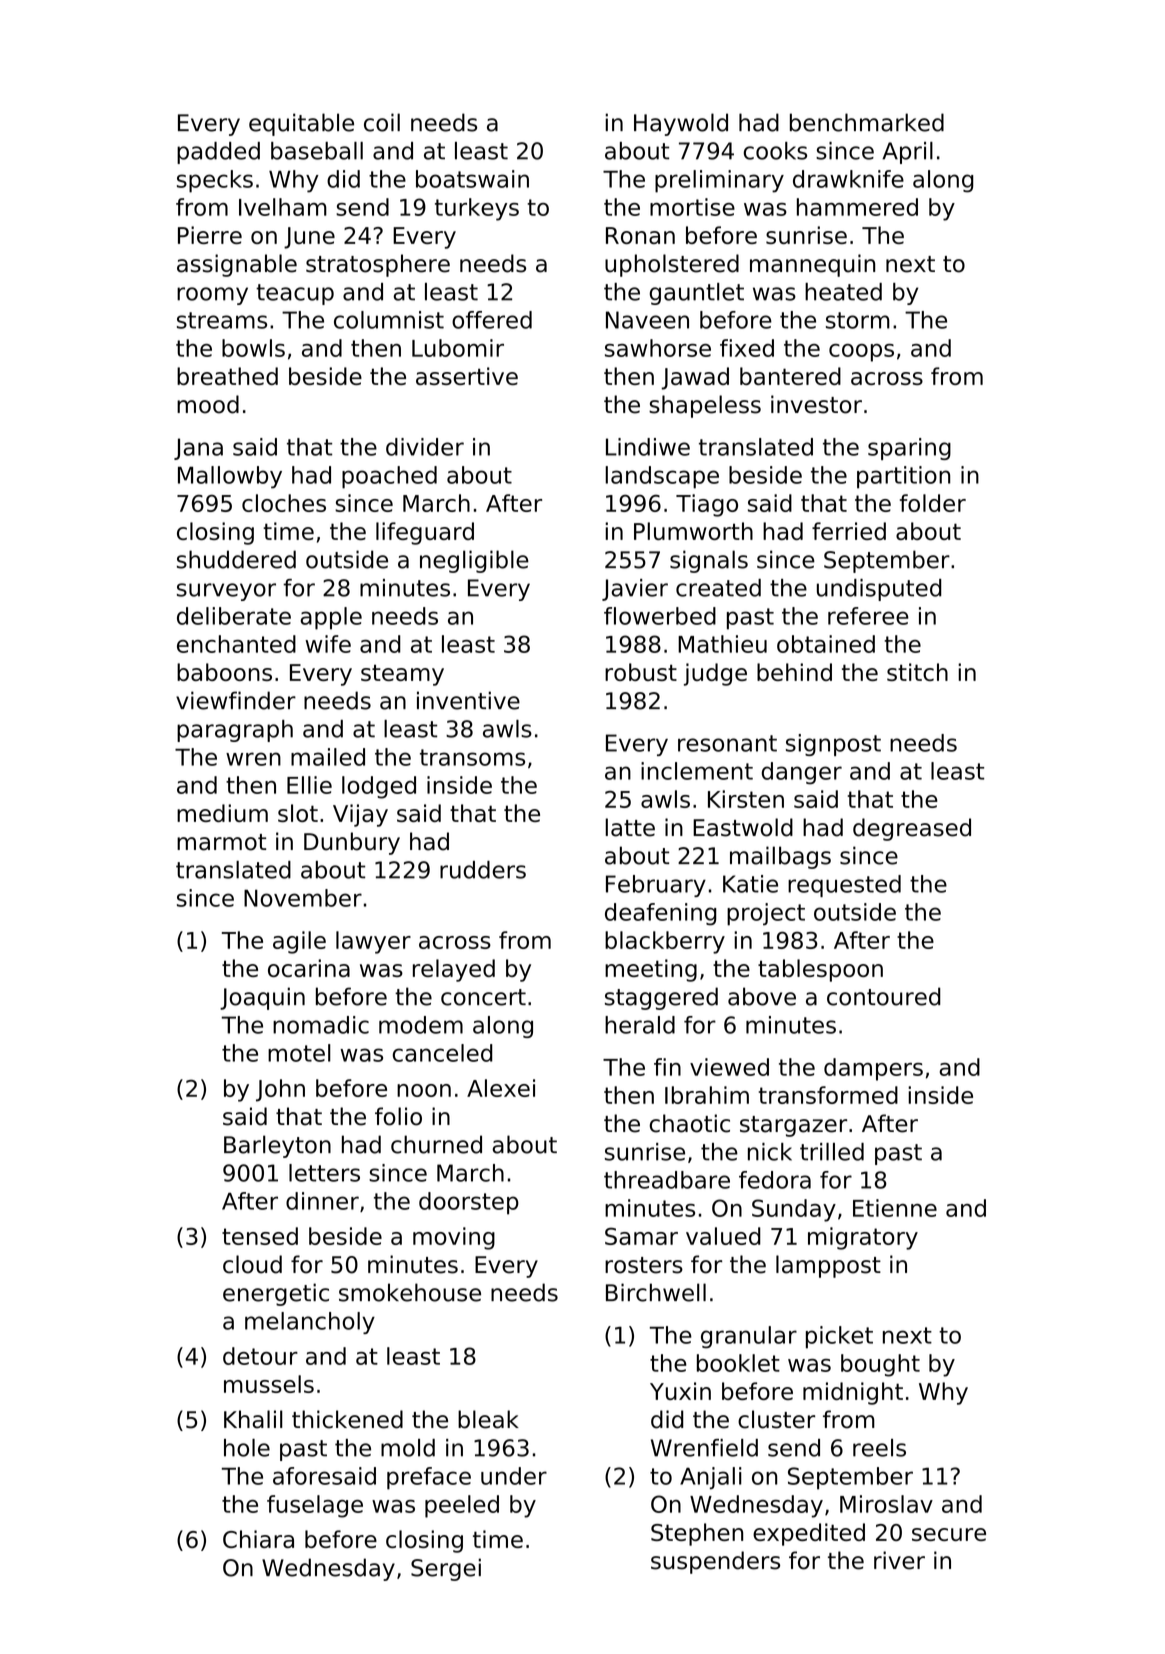 The width and height of the image is (1165, 1654). I want to click on benchmarked, so click(867, 122).
